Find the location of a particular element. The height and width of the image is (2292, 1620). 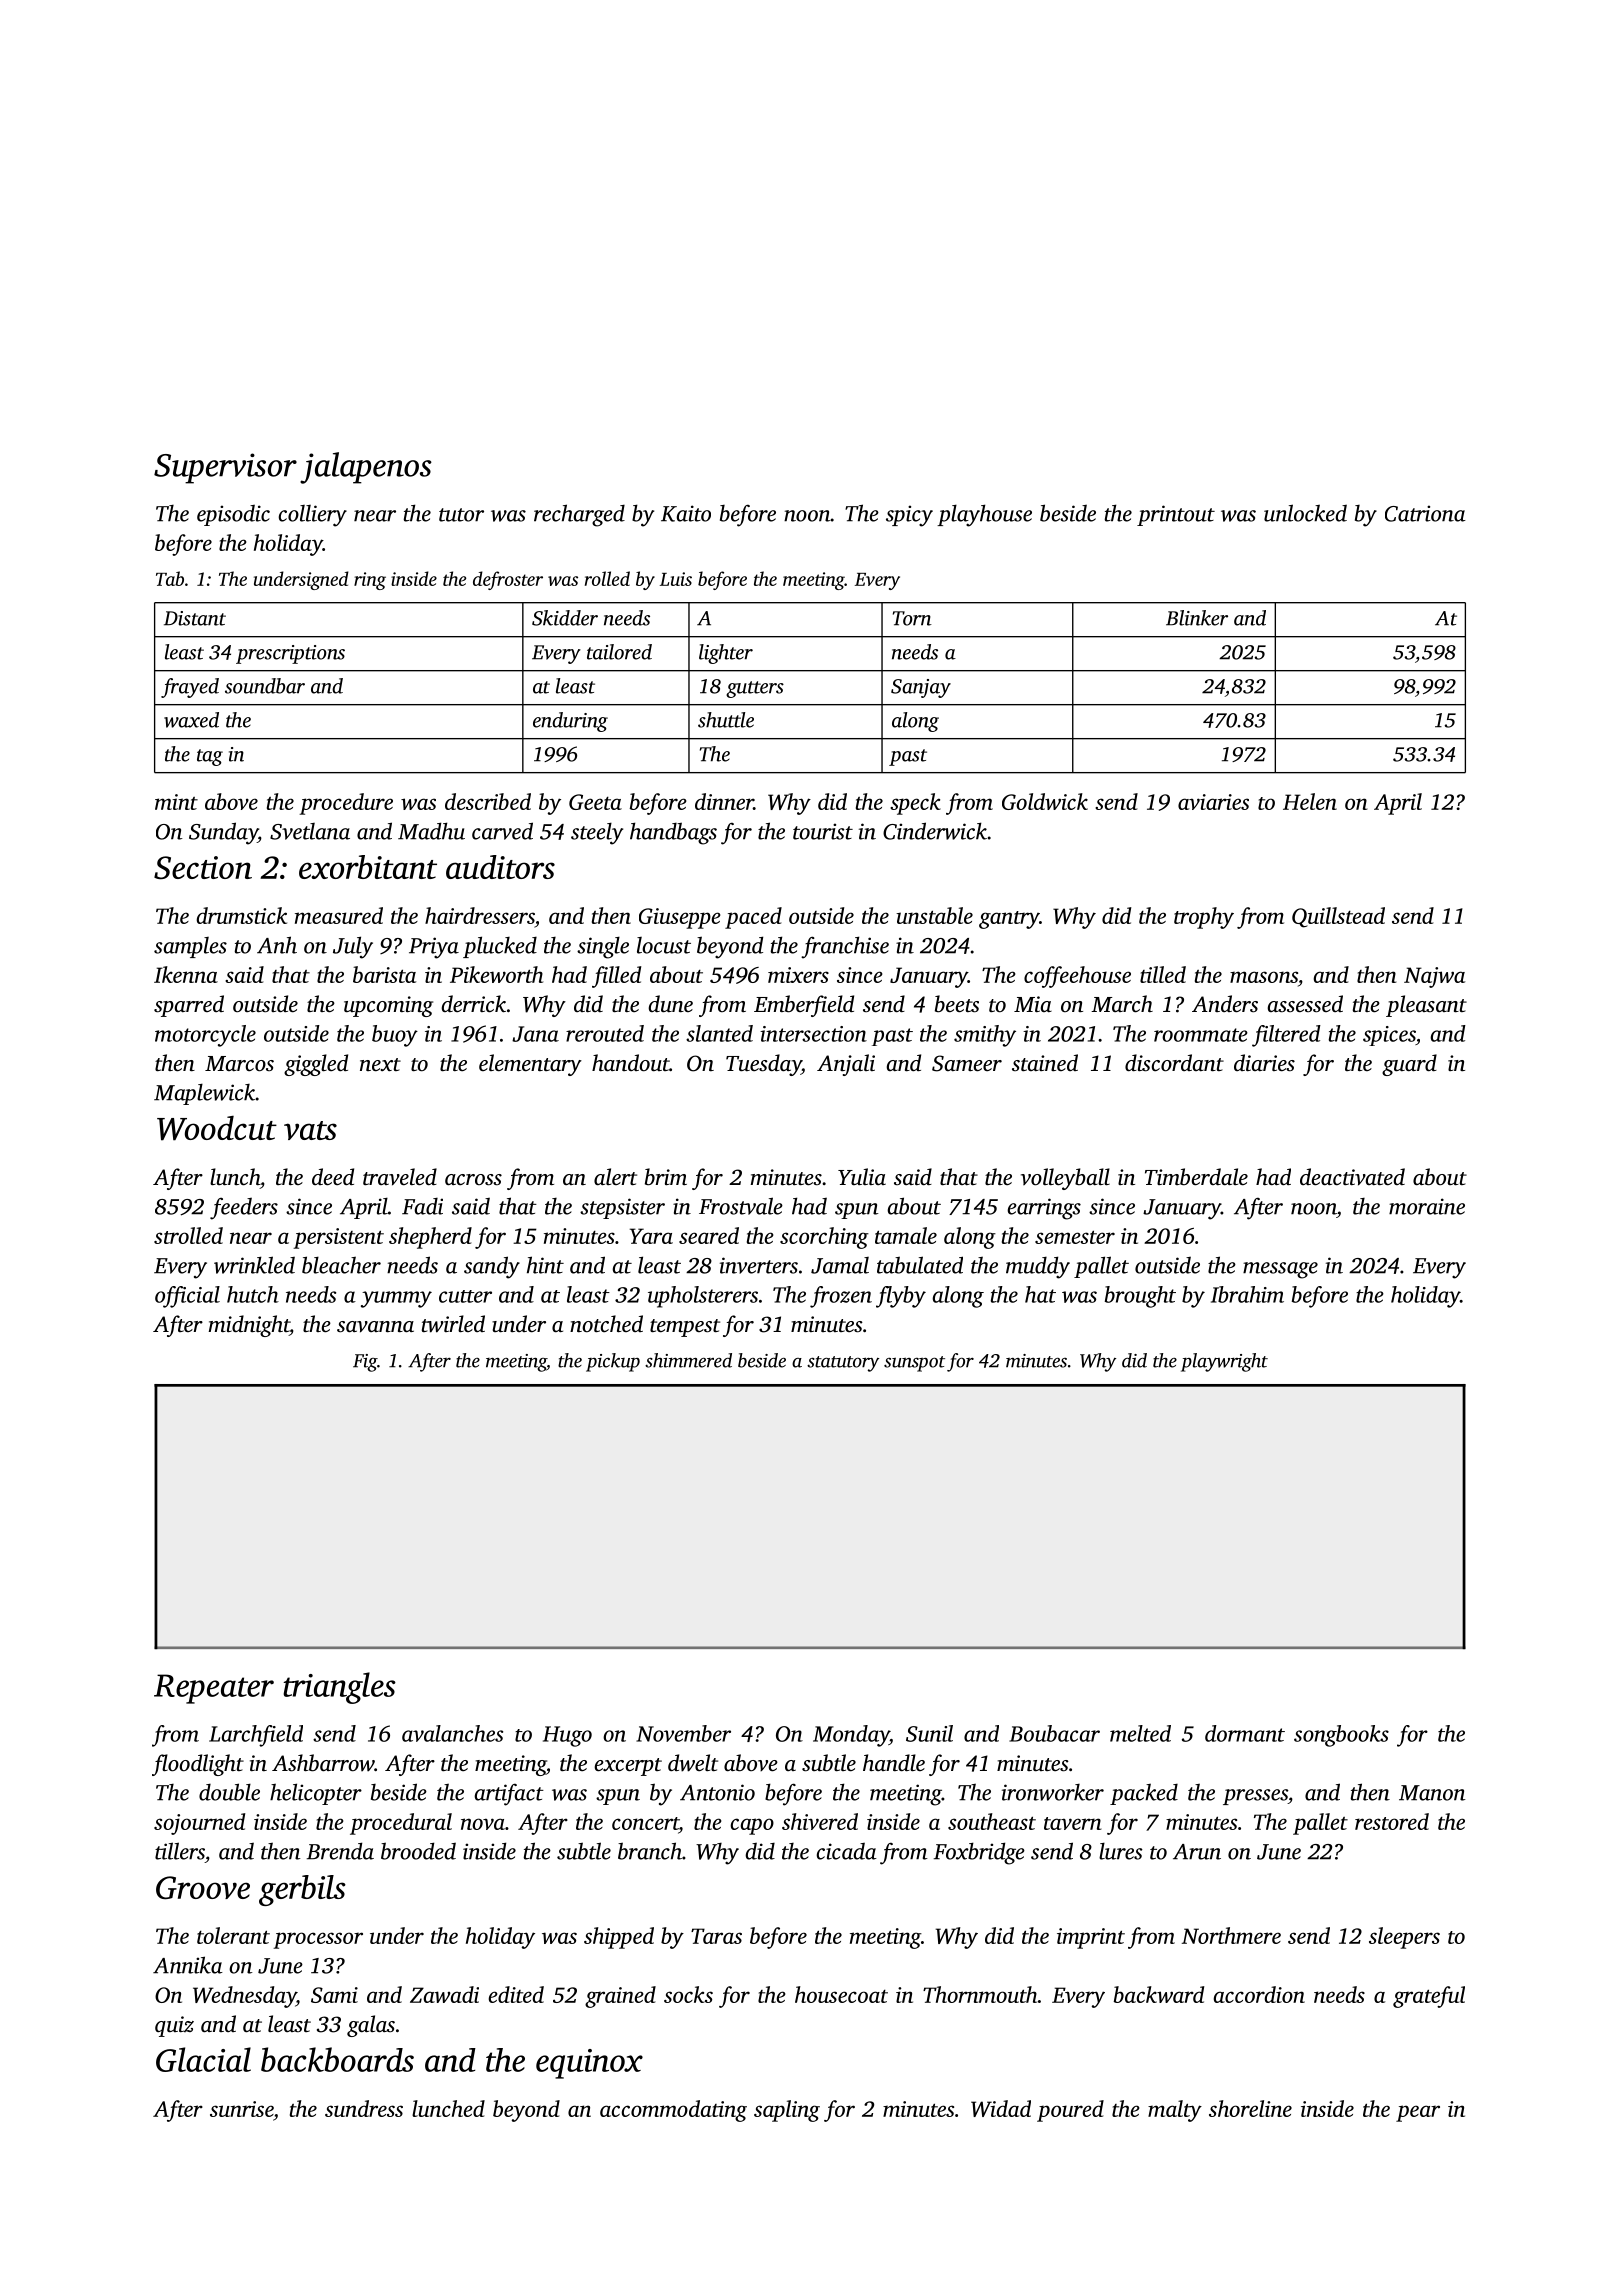

Kaito is located at coordinates (686, 513).
